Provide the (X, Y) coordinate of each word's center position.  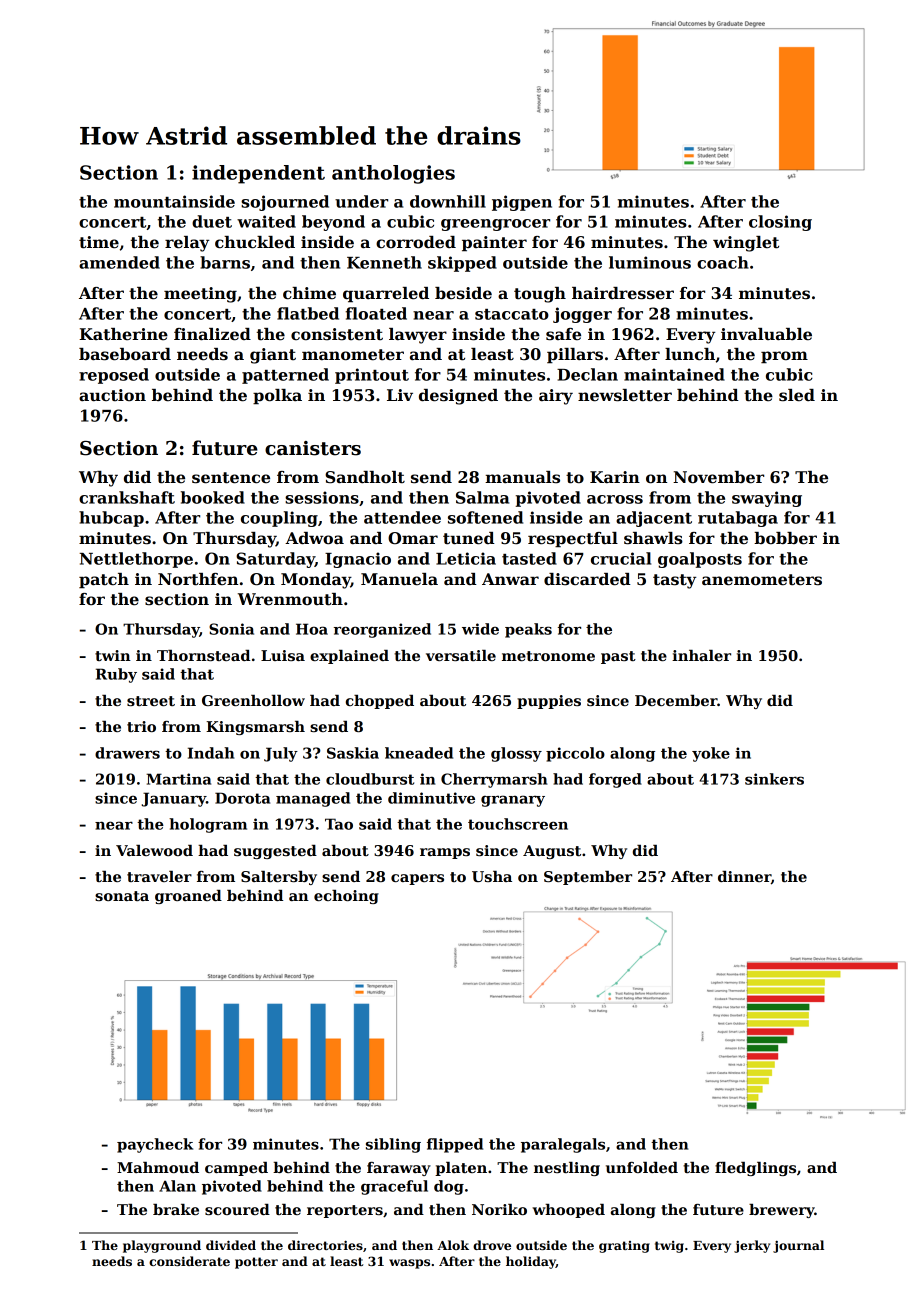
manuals (522, 477)
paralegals (563, 1145)
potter (256, 1263)
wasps (409, 1264)
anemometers (762, 580)
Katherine (123, 334)
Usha (492, 876)
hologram (208, 825)
